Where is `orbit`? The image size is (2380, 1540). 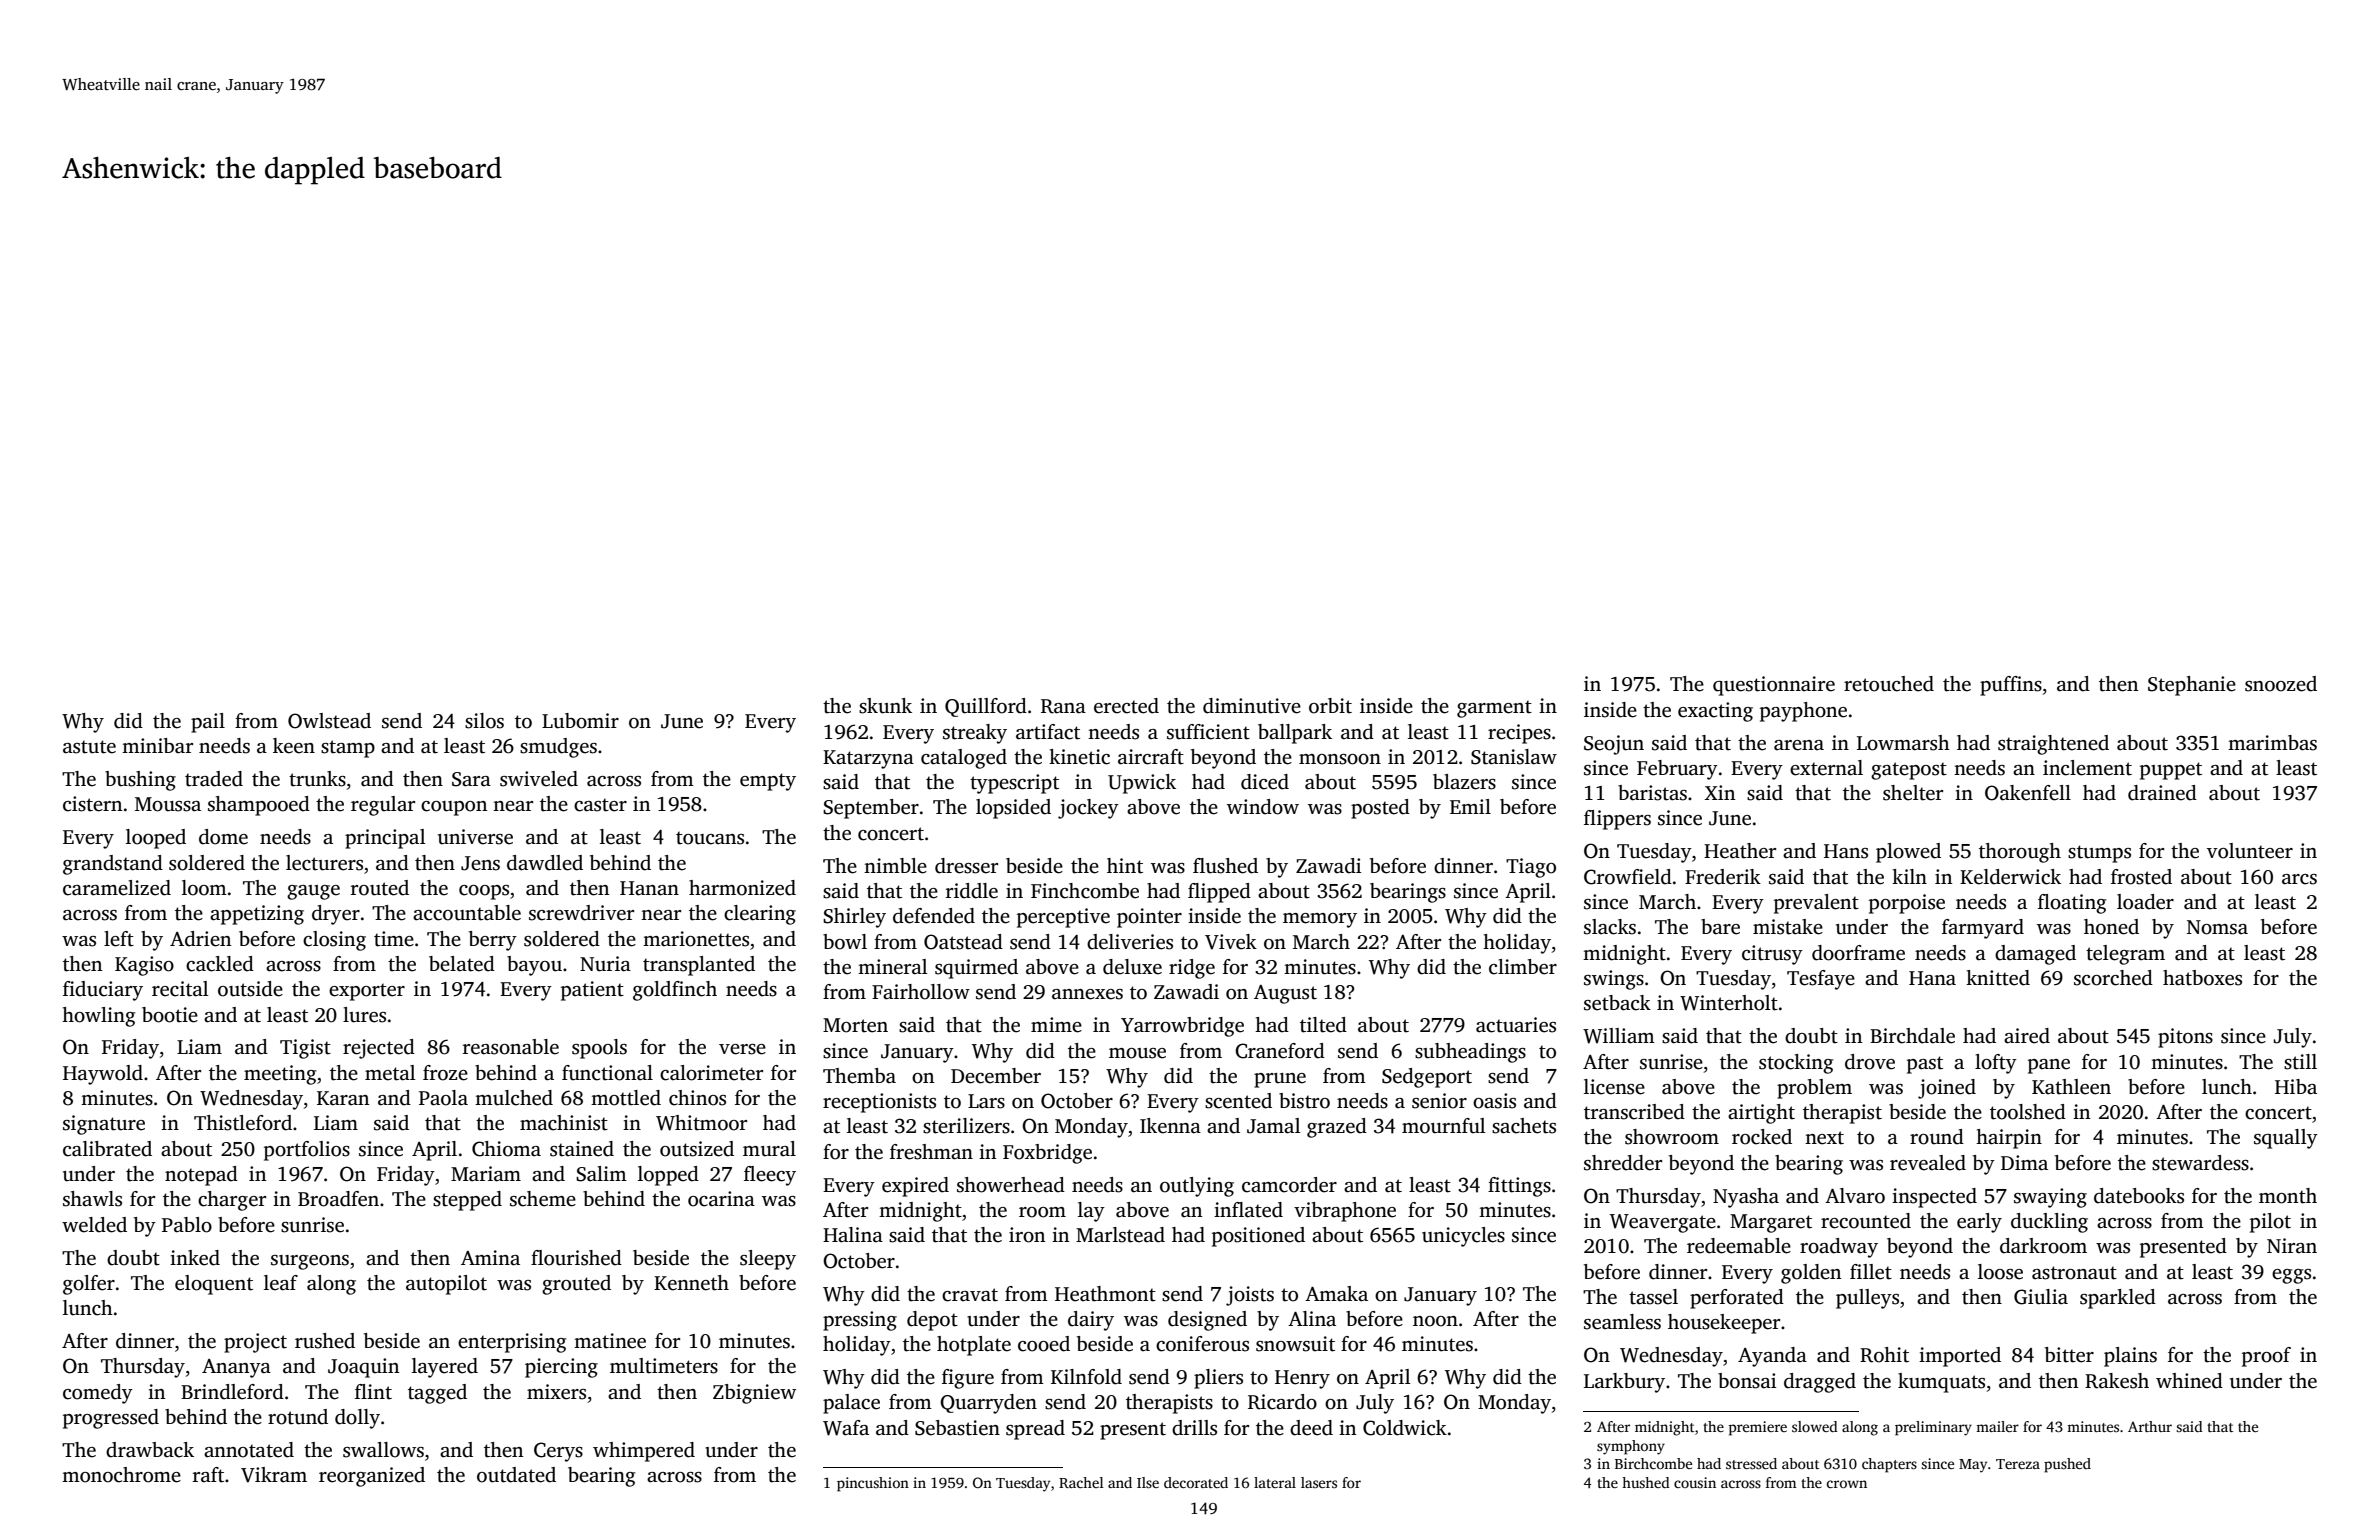
orbit is located at coordinates (1330, 706).
